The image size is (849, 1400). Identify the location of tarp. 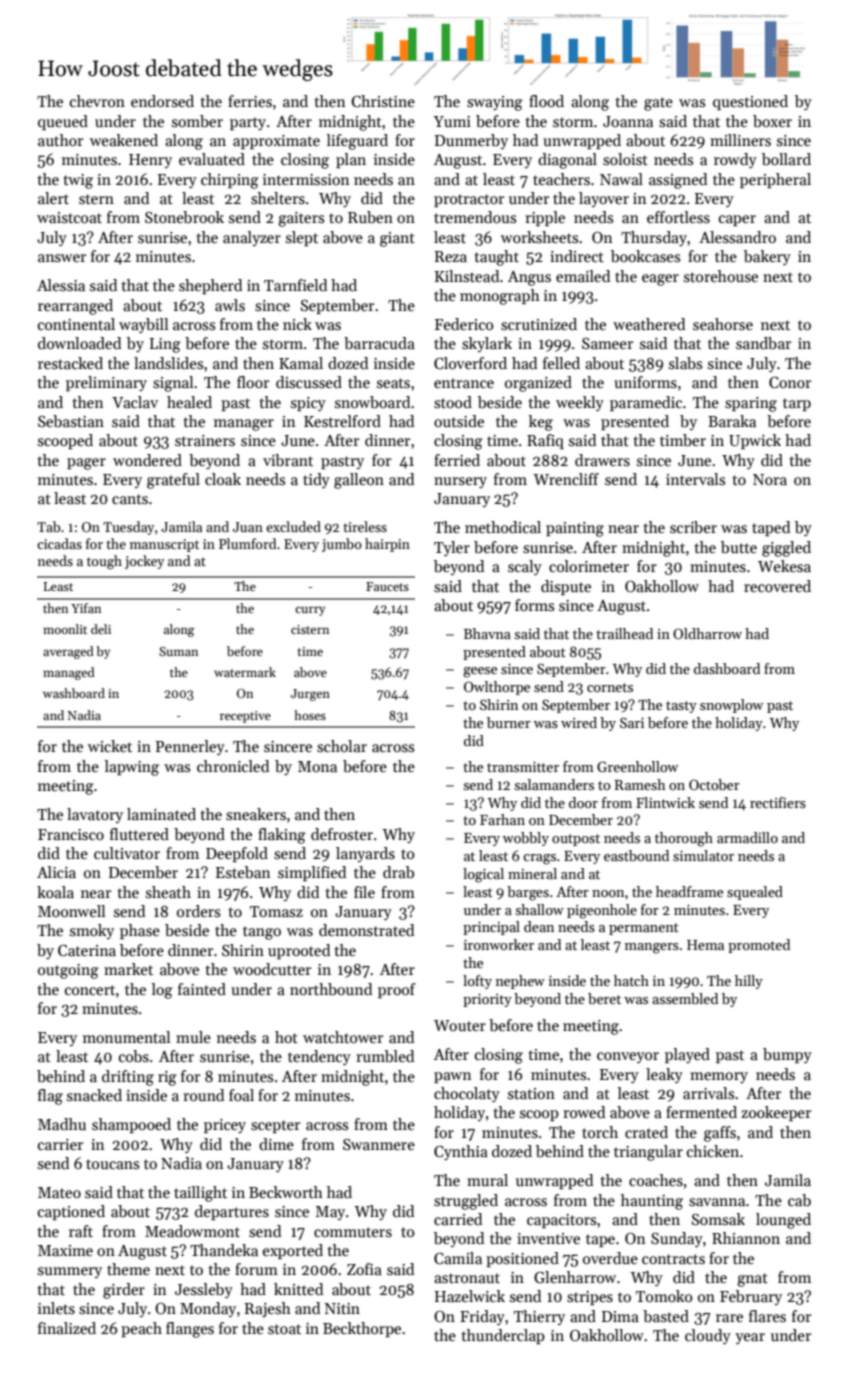
(797, 404).
